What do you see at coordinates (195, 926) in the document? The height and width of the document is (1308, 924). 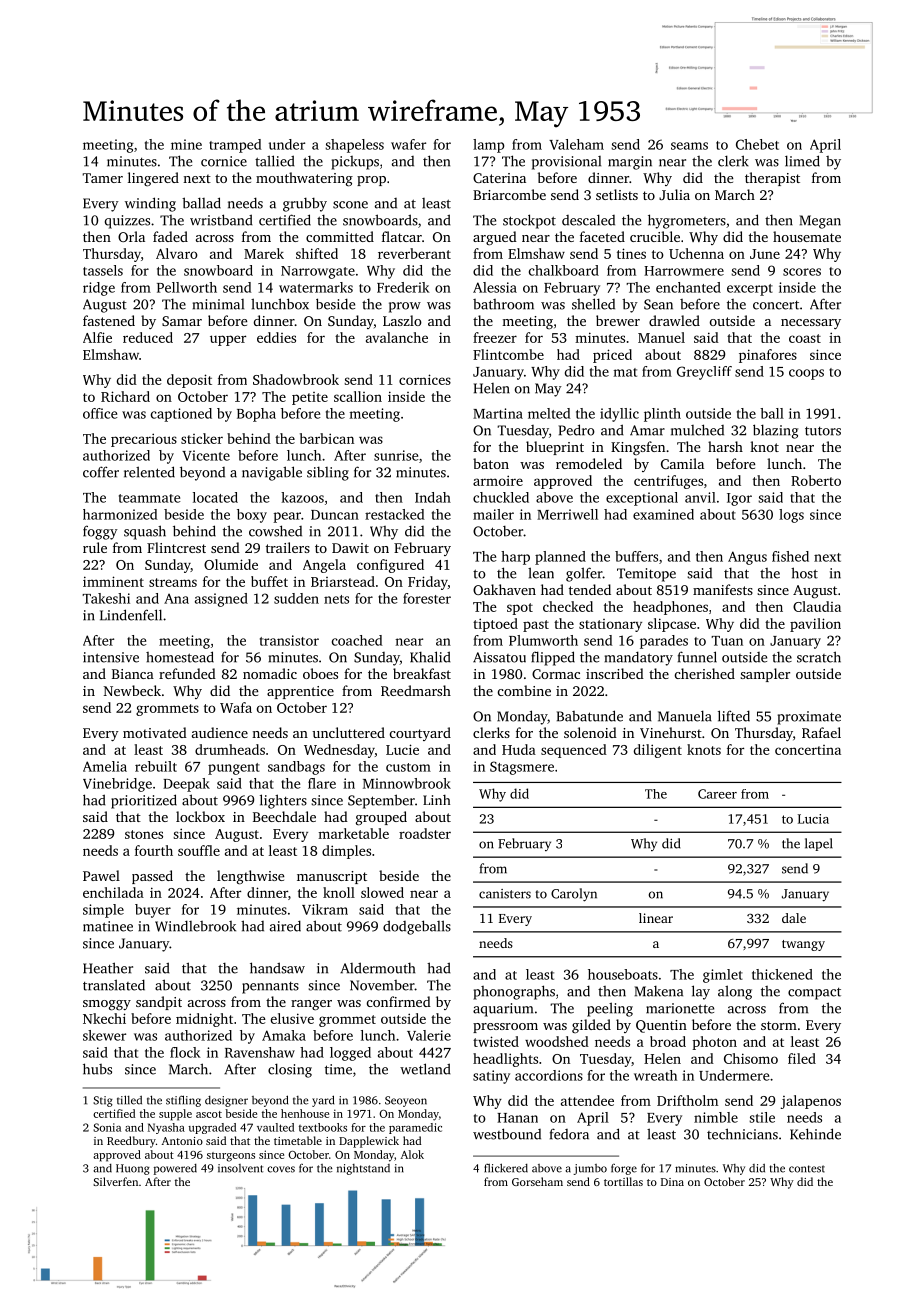 I see `Windlebrook` at bounding box center [195, 926].
